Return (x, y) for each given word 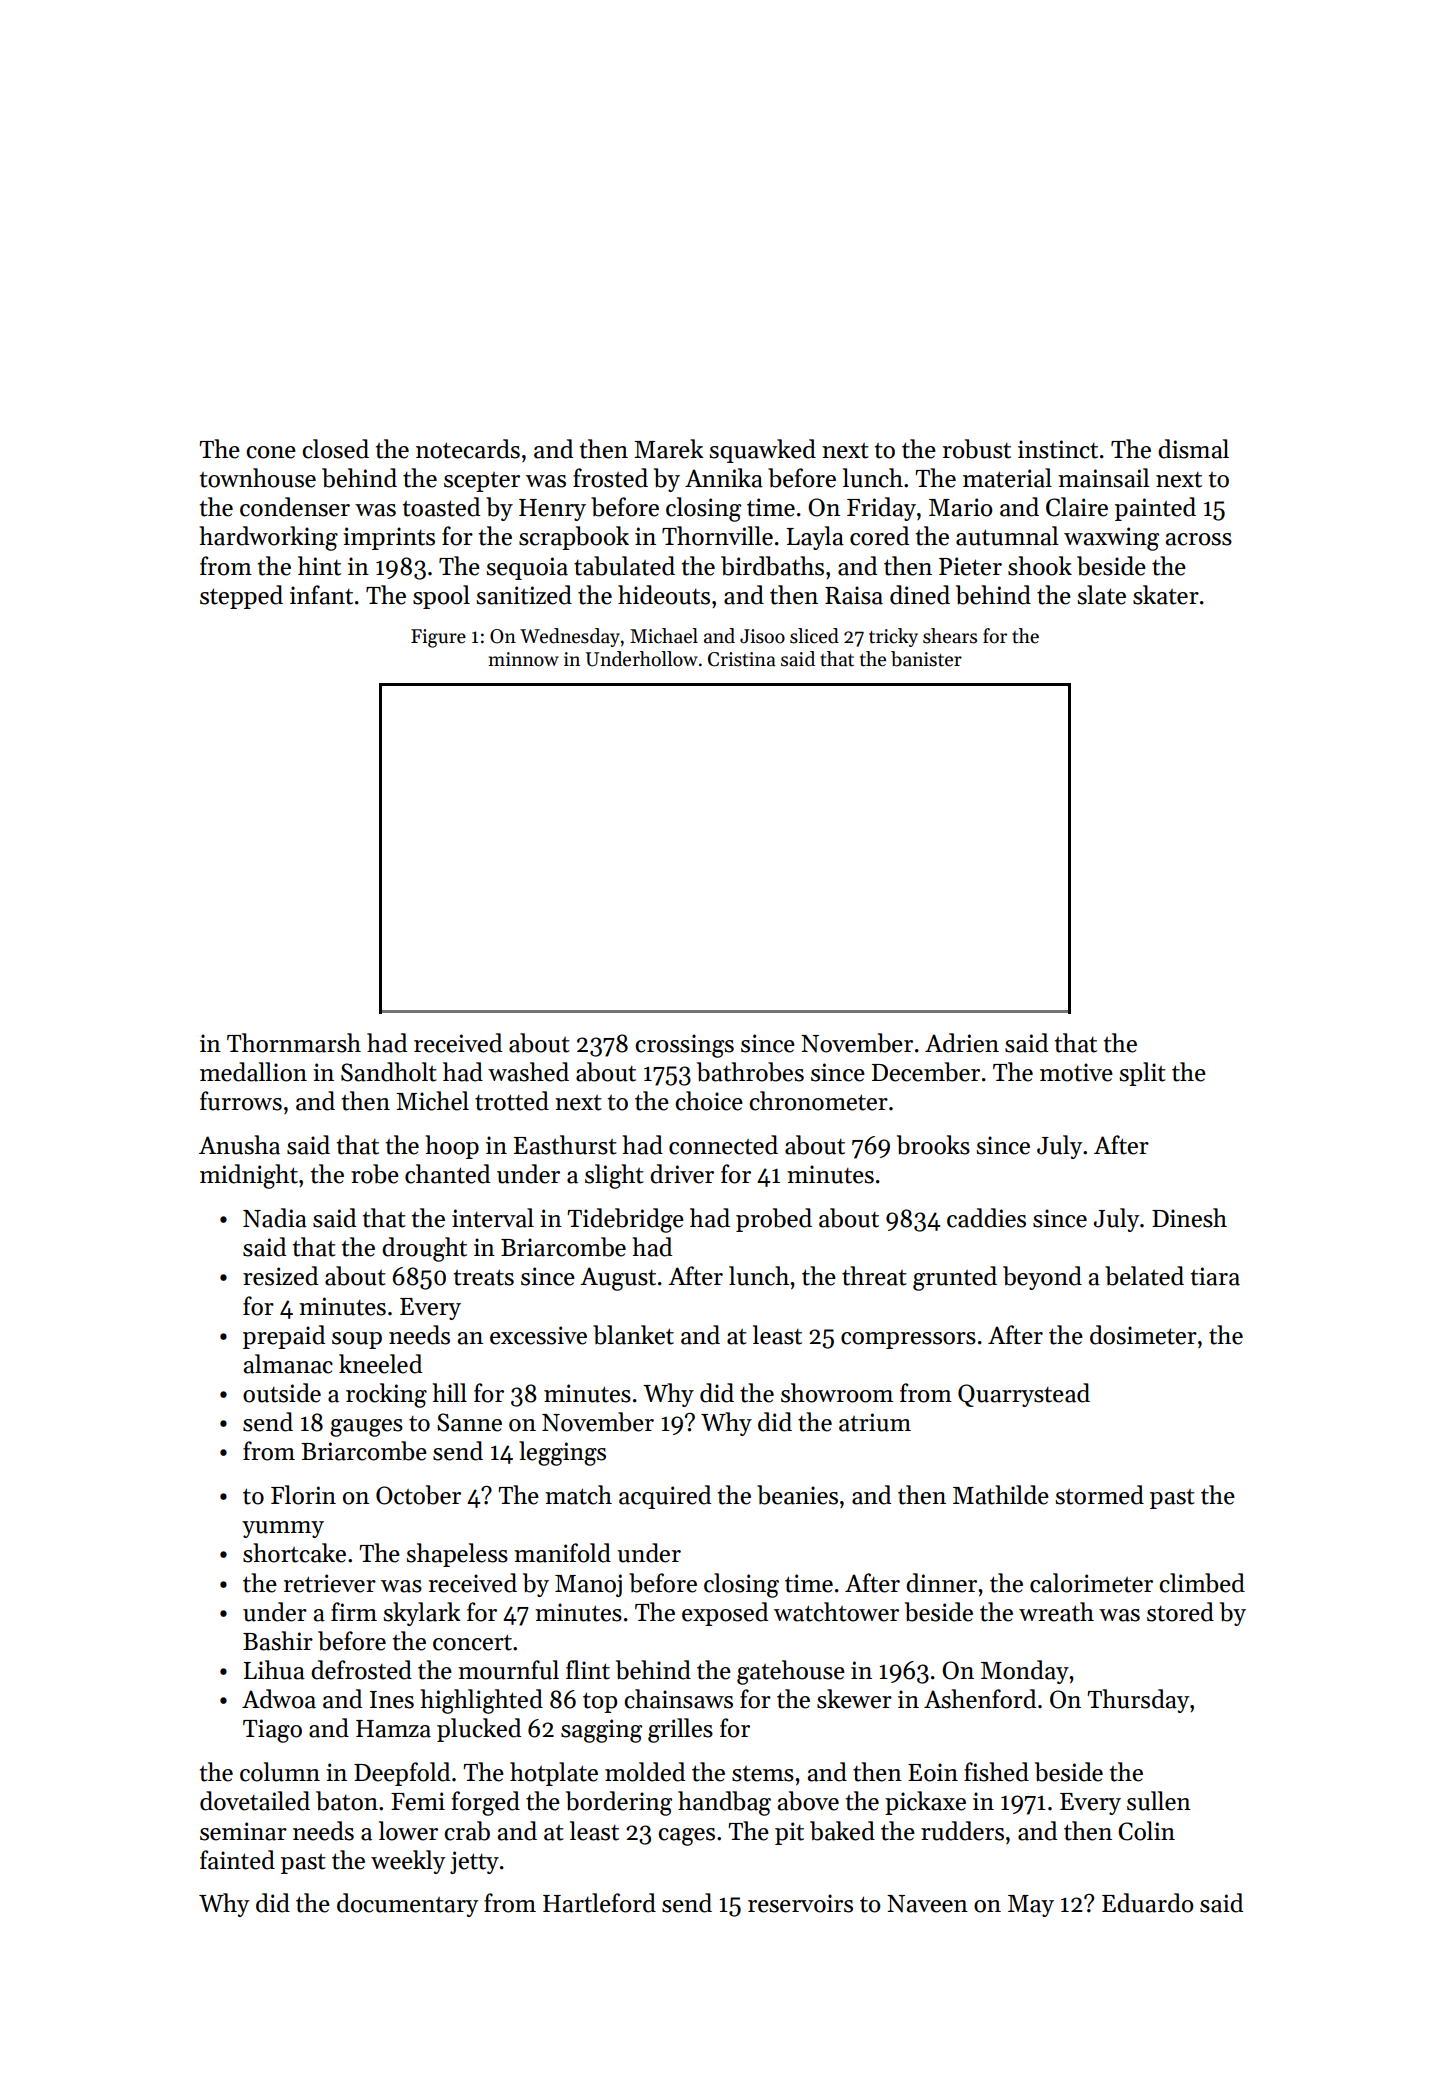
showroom (837, 1393)
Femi (418, 1801)
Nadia (275, 1218)
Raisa (854, 595)
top (600, 1702)
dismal (1193, 449)
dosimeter (1143, 1335)
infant (321, 595)
